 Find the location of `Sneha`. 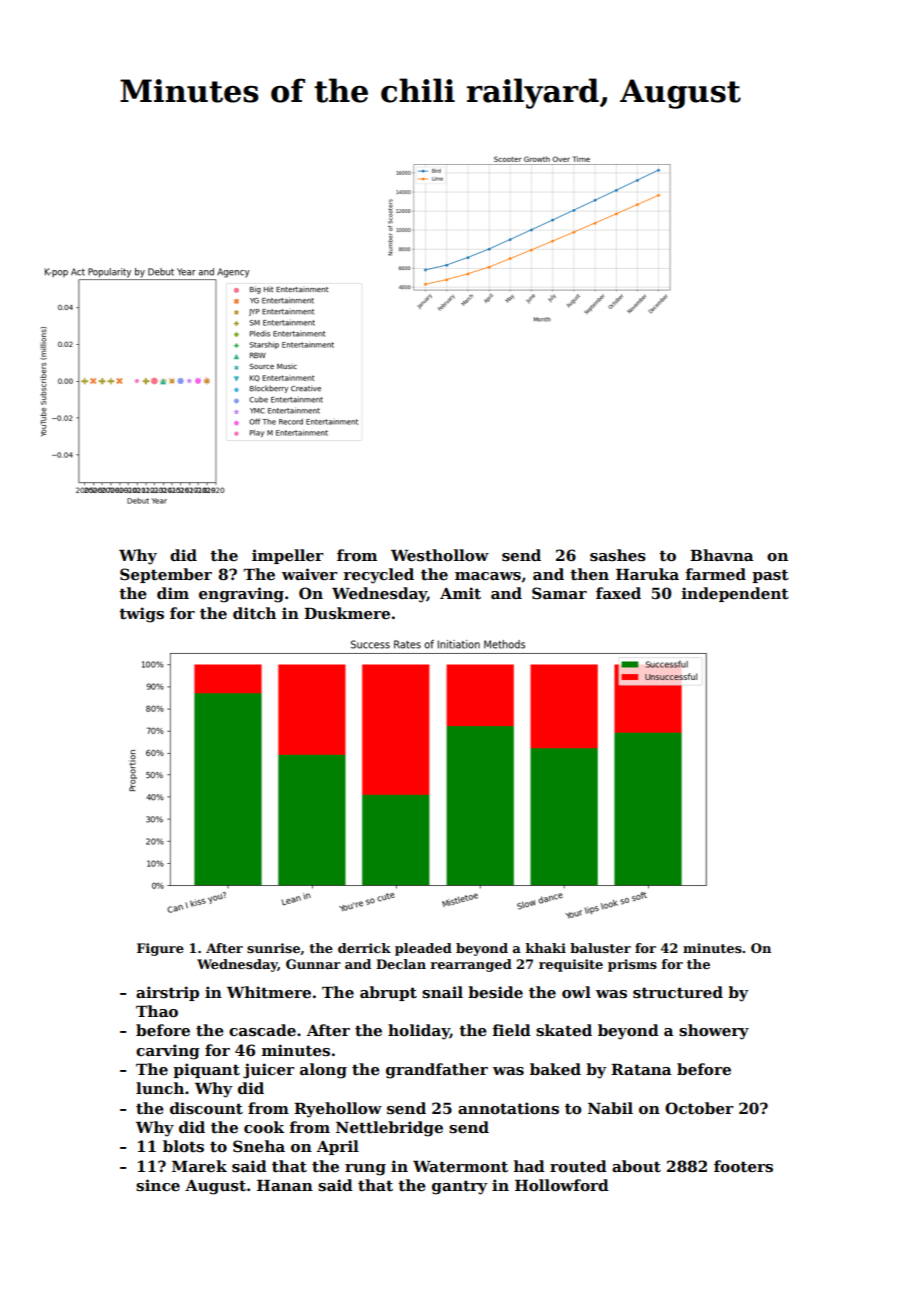

Sneha is located at coordinates (259, 1146).
